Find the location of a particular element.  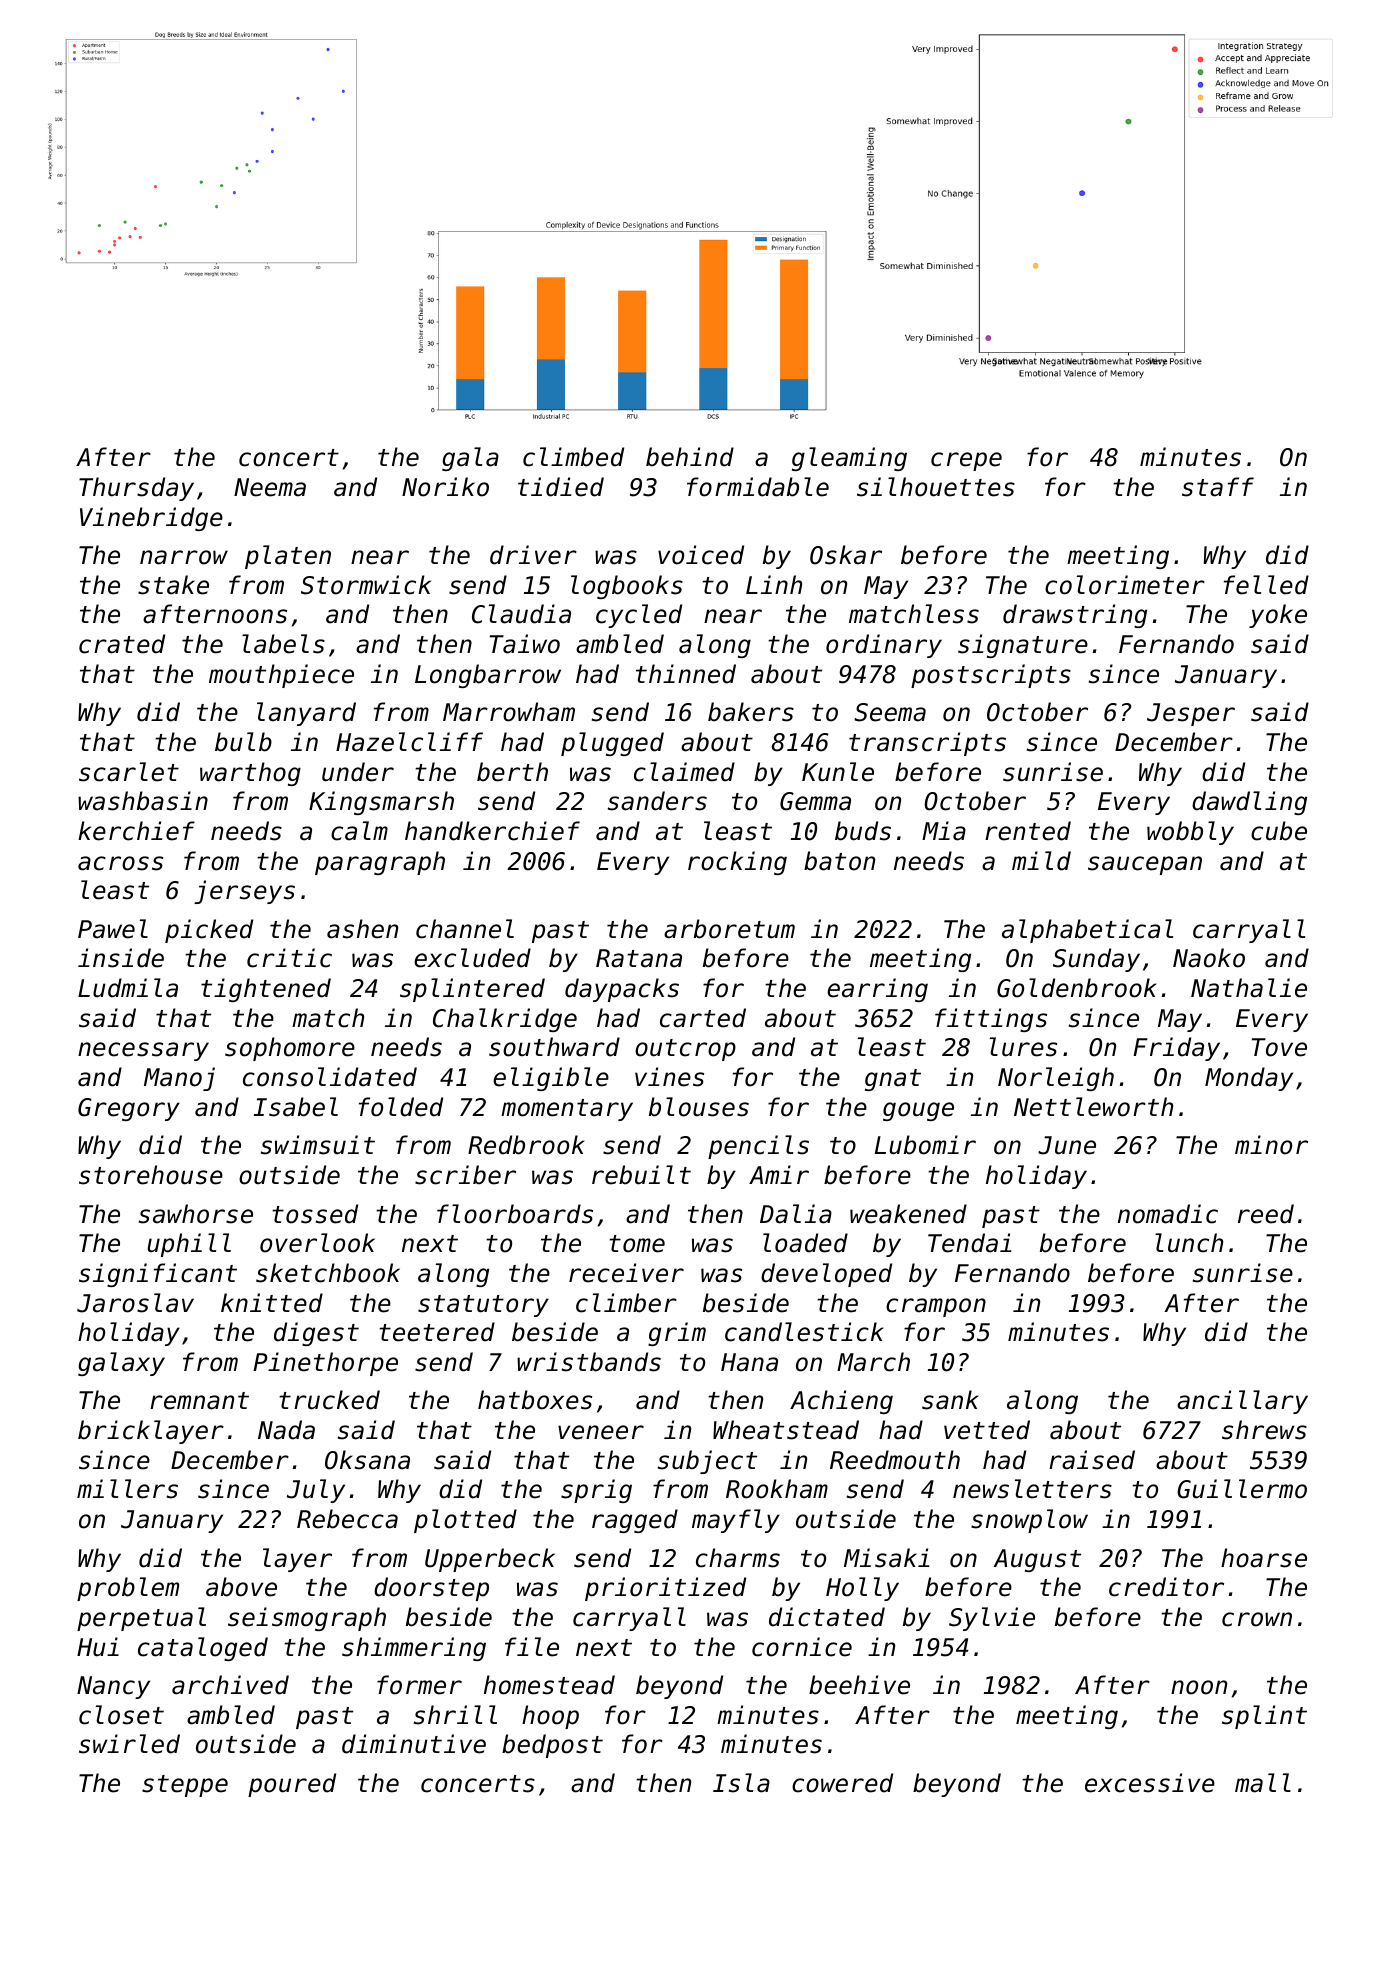

Lubomir is located at coordinates (925, 1145).
